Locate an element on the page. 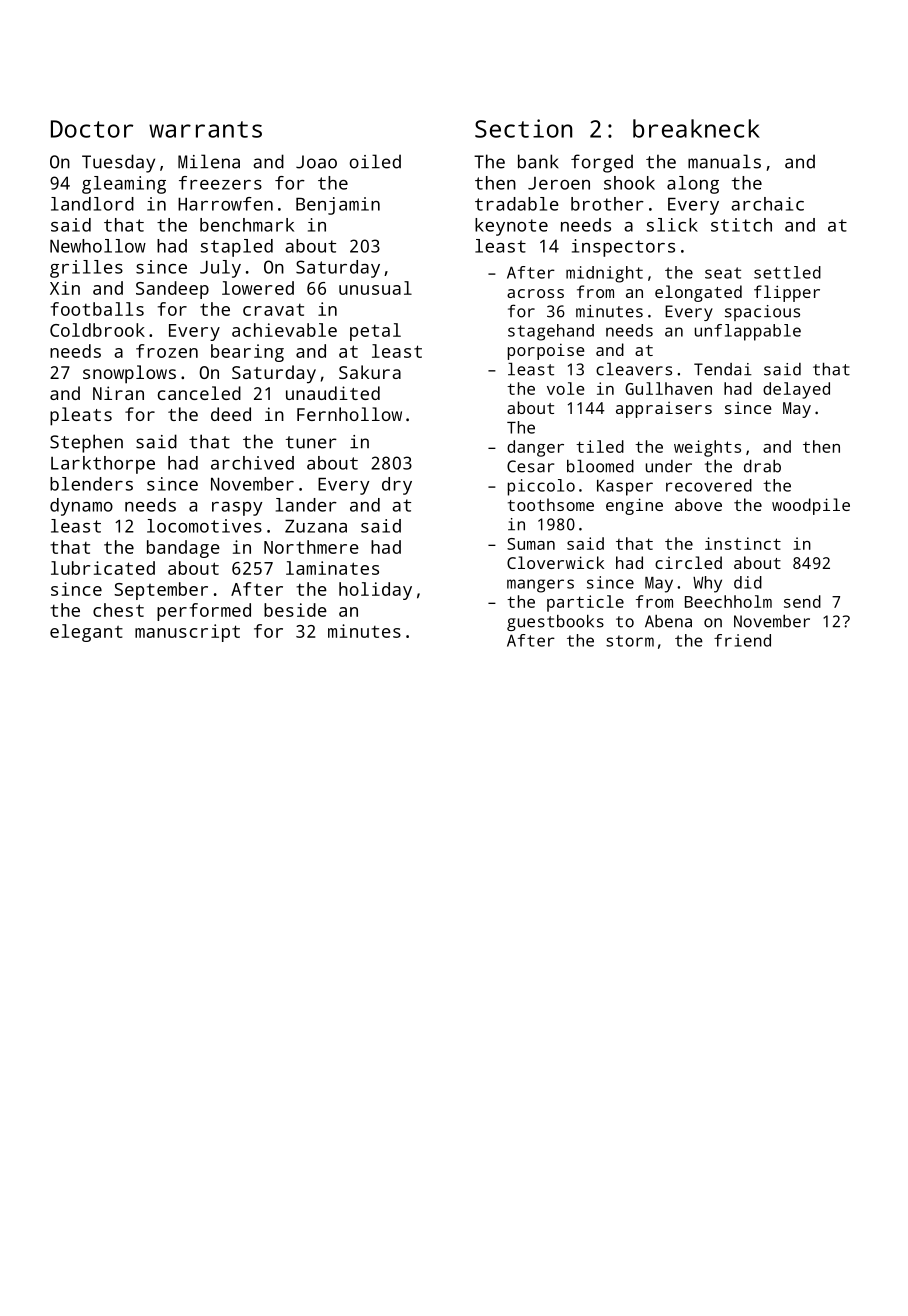 This document has width=908, height=1316. circled is located at coordinates (688, 562).
